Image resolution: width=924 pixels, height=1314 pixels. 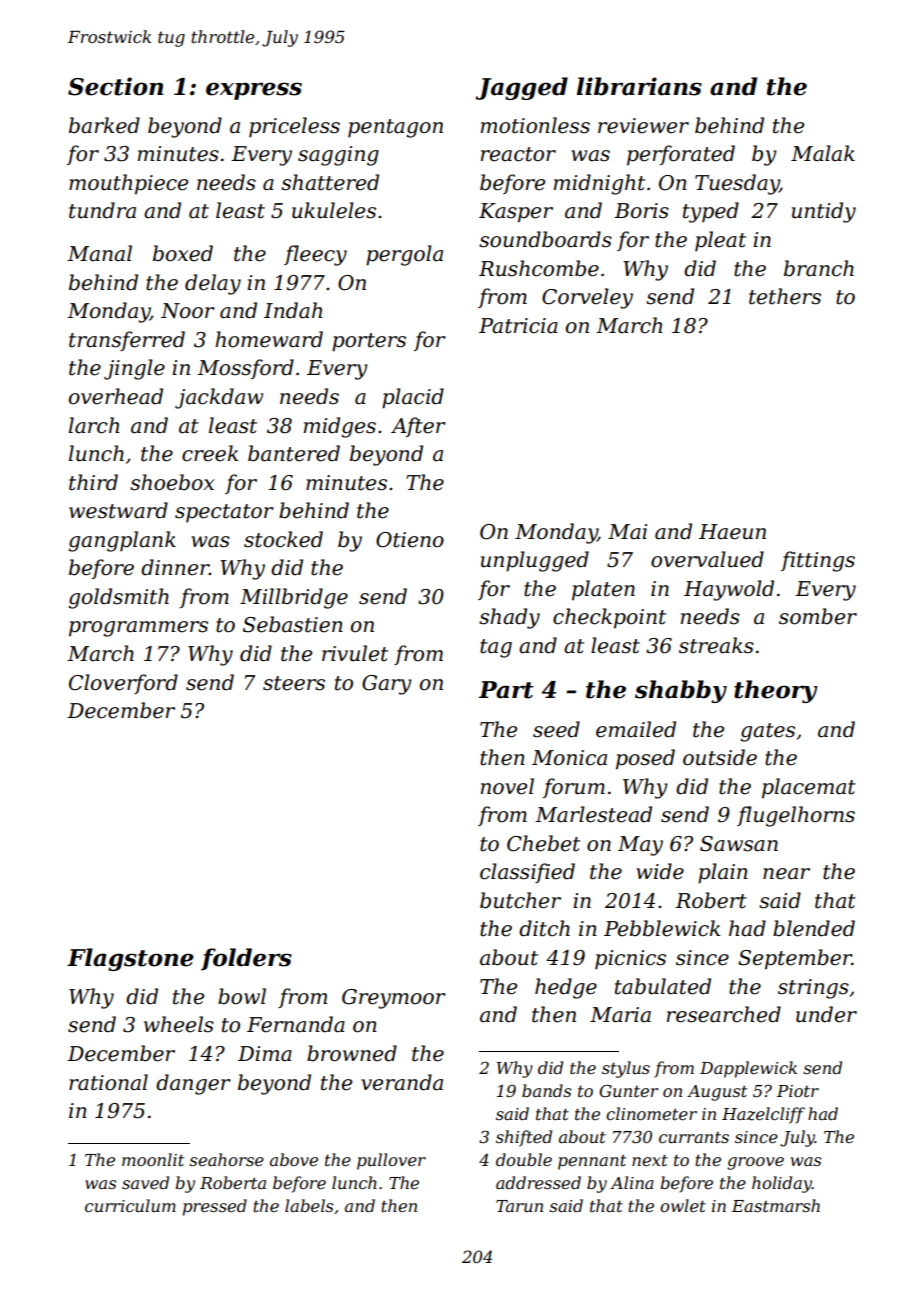 I want to click on rivulet, so click(x=355, y=653).
